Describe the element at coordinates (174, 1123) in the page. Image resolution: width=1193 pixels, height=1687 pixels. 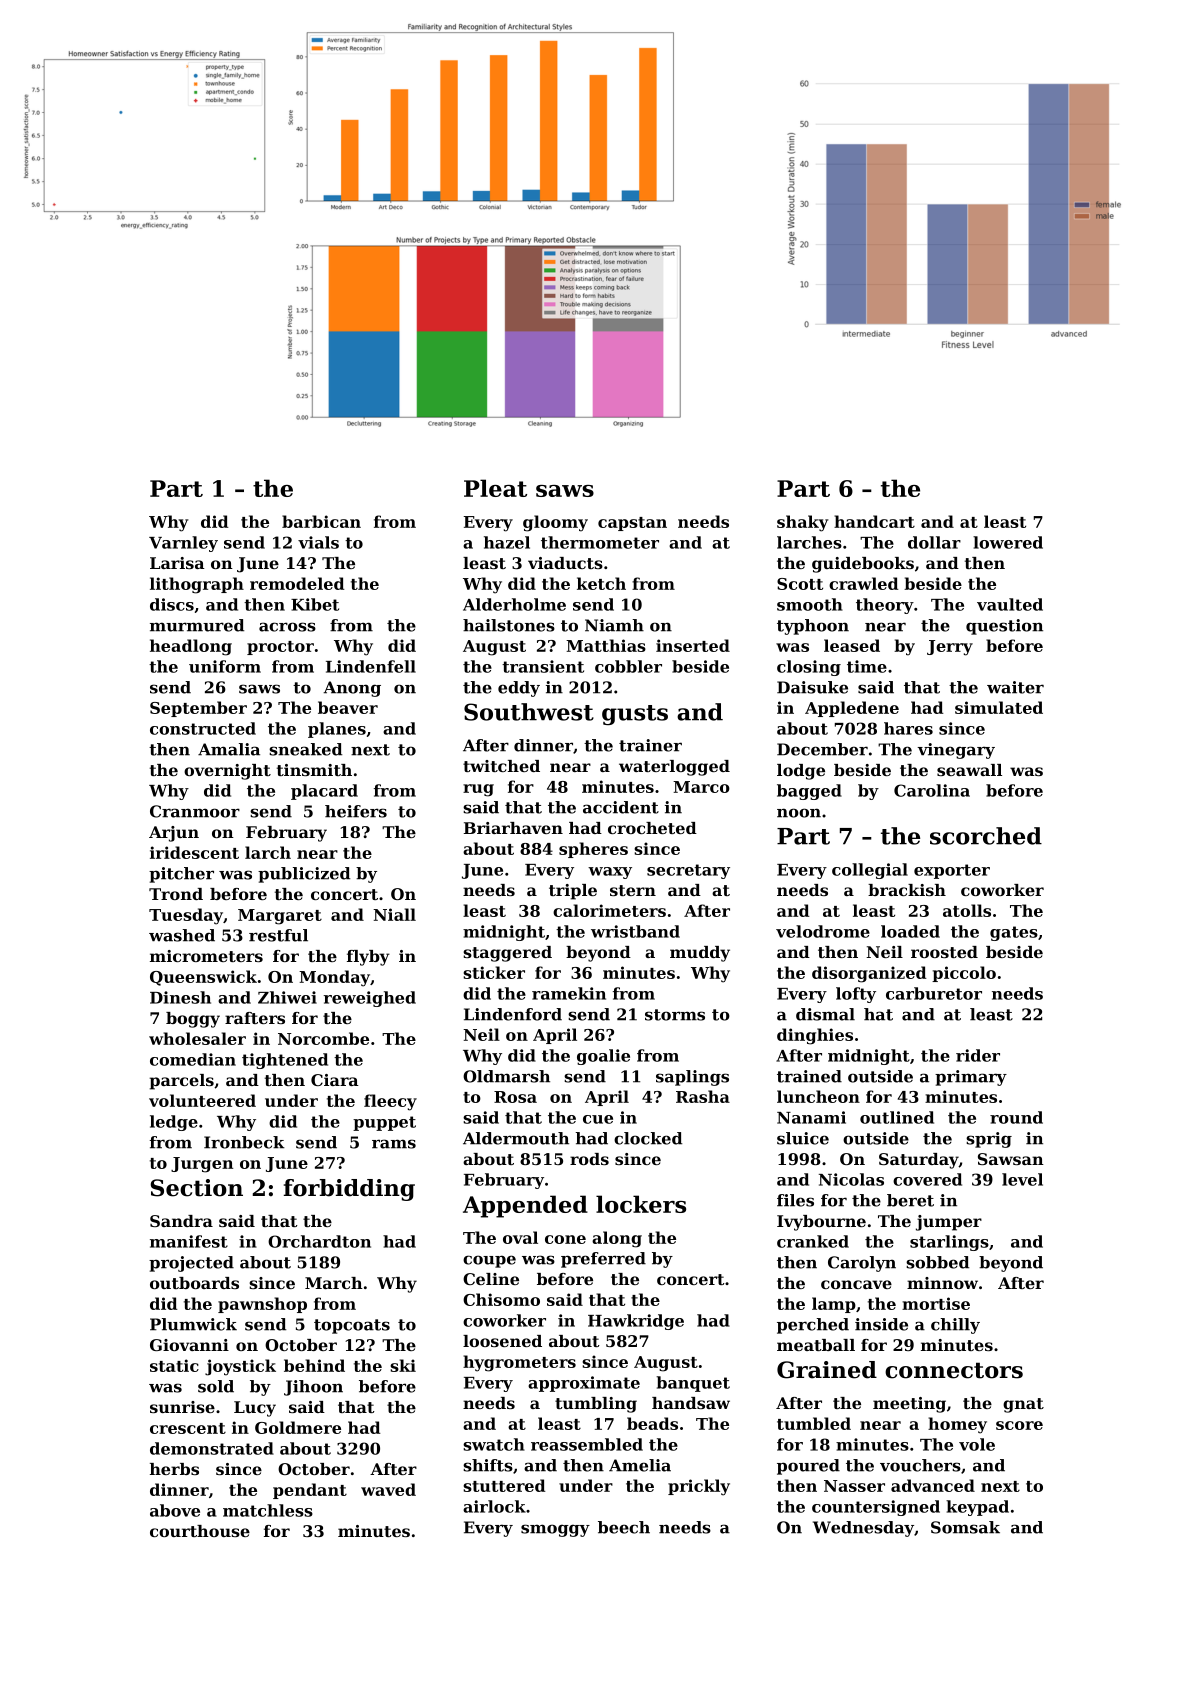
I see `ledge` at that location.
